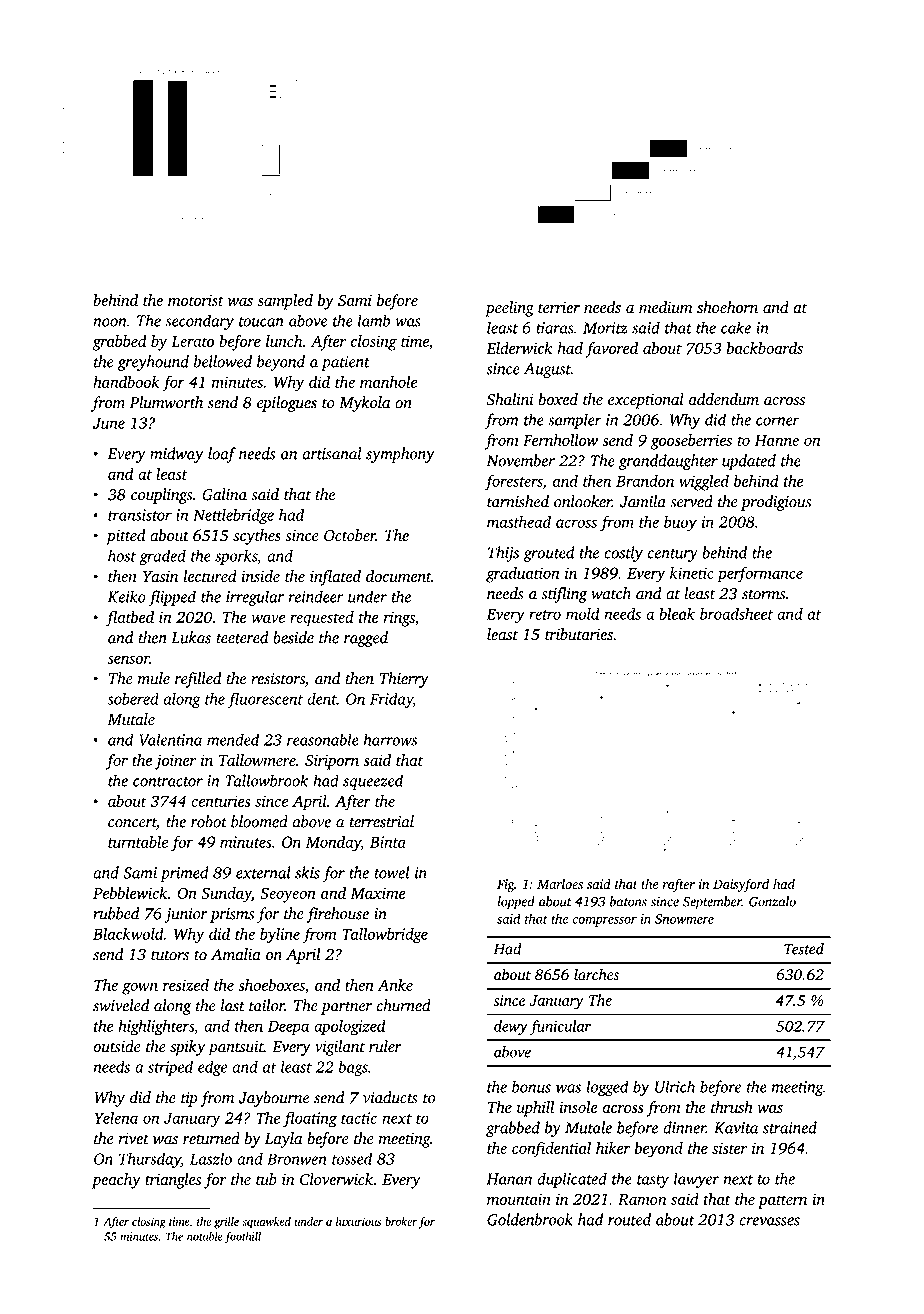 This screenshot has width=924, height=1314. I want to click on teetered, so click(242, 637).
